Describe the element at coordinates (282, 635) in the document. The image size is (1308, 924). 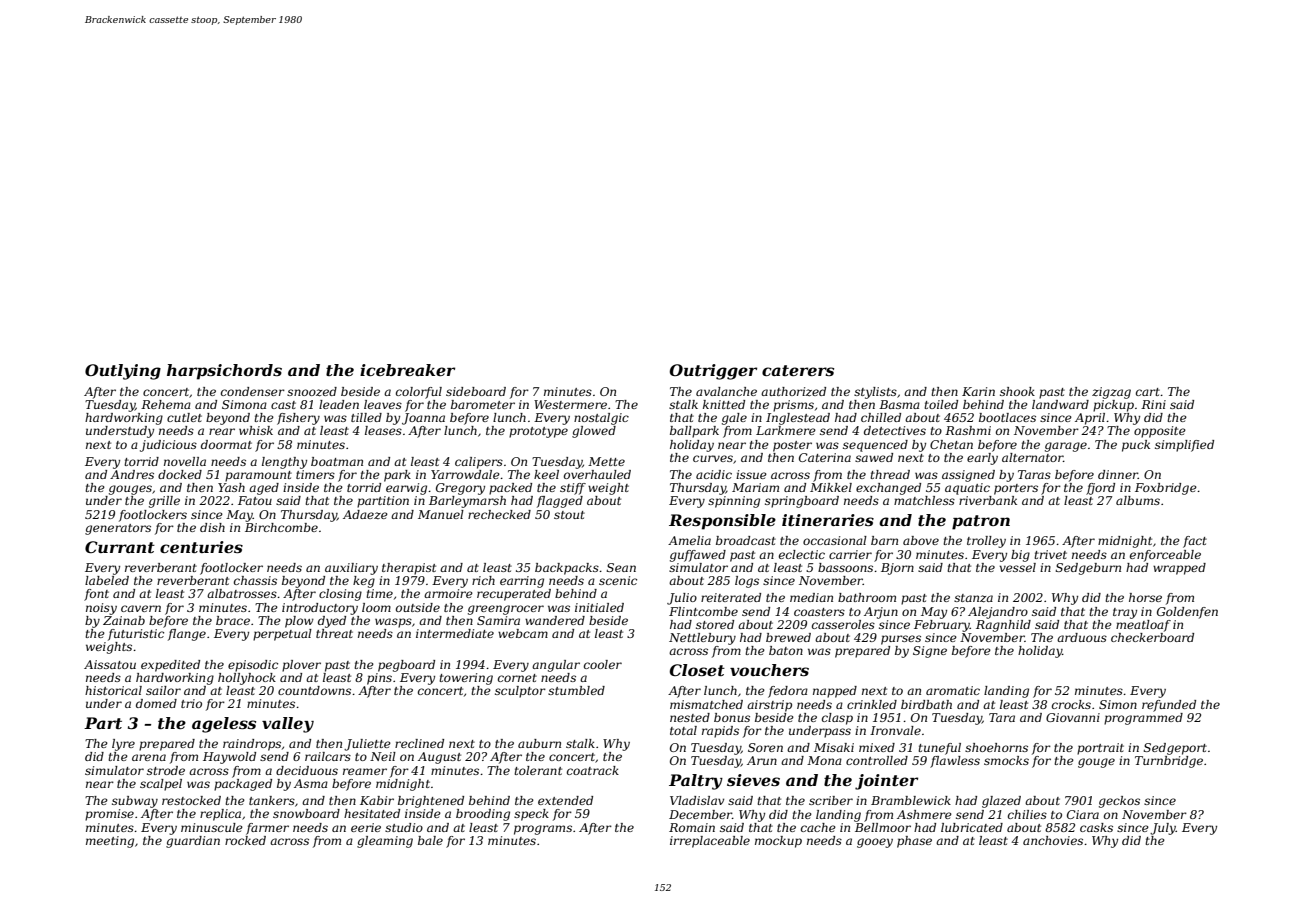
I see `perpetual` at that location.
